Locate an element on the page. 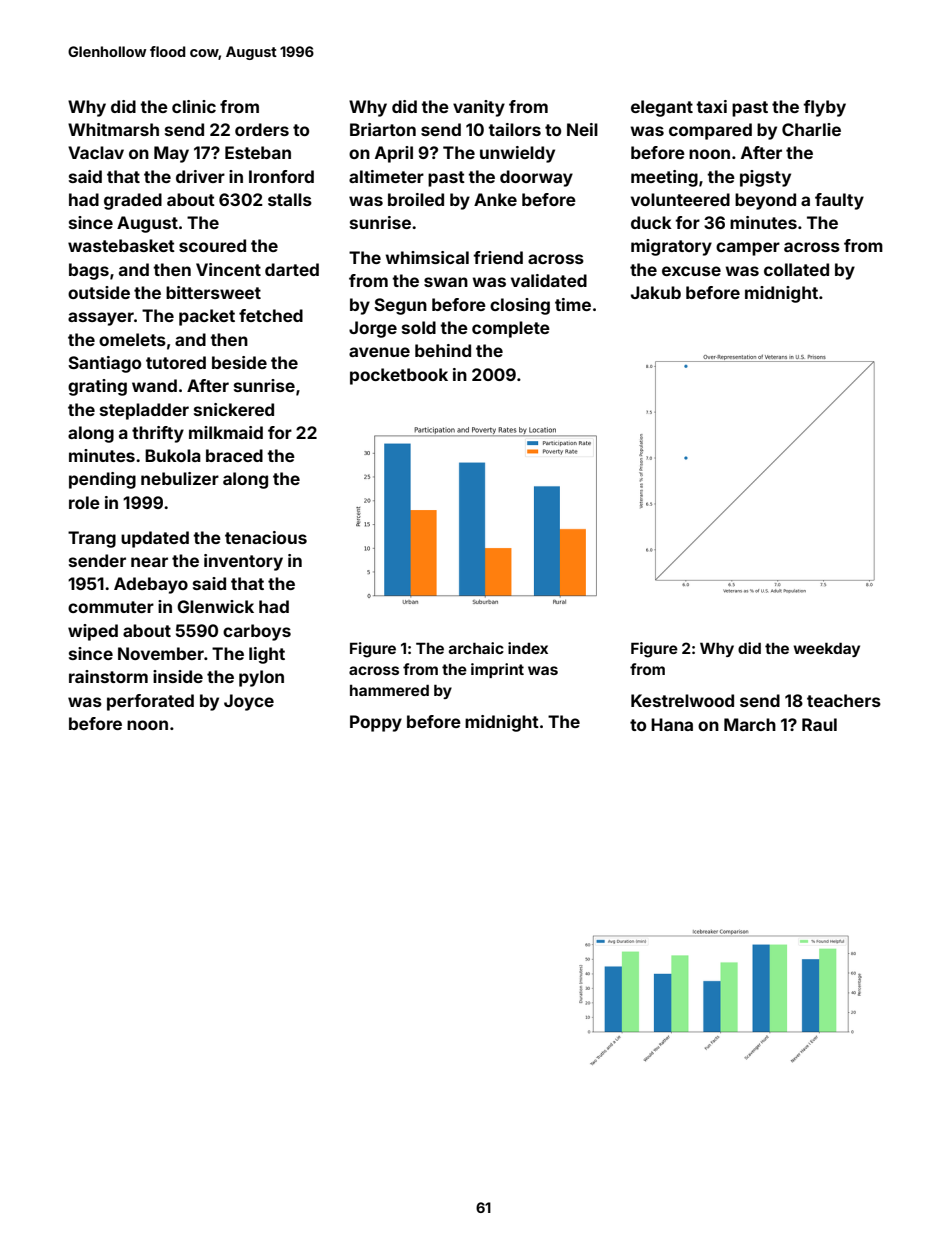  Joyce is located at coordinates (249, 702).
